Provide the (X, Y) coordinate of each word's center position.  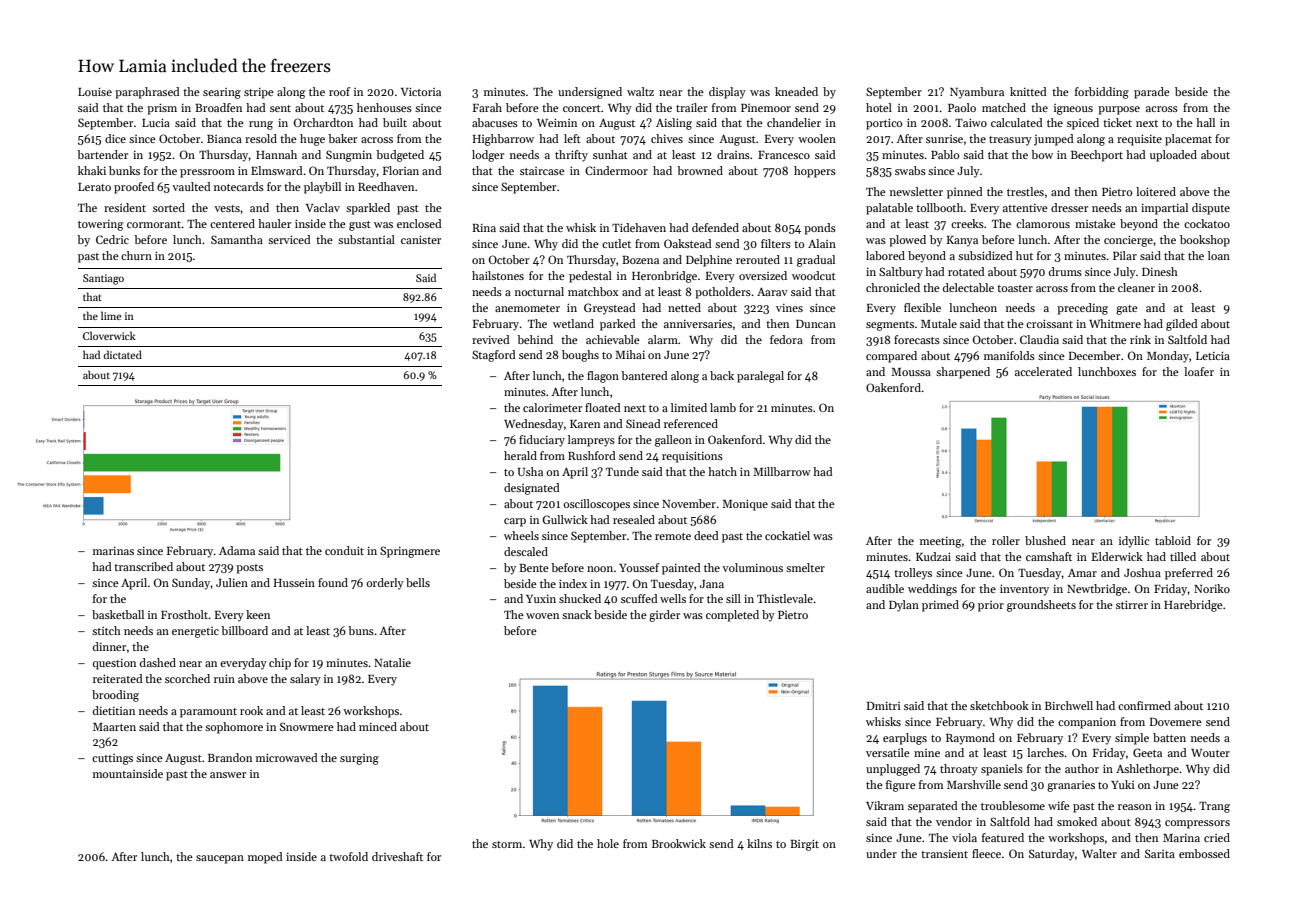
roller (1006, 540)
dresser (1069, 207)
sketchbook (999, 705)
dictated (122, 354)
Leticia (1213, 355)
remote (673, 536)
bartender (102, 154)
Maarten (114, 727)
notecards (239, 186)
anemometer (527, 308)
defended (715, 227)
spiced (1083, 124)
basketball (118, 614)
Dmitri (884, 706)
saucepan (220, 859)
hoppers (815, 172)
